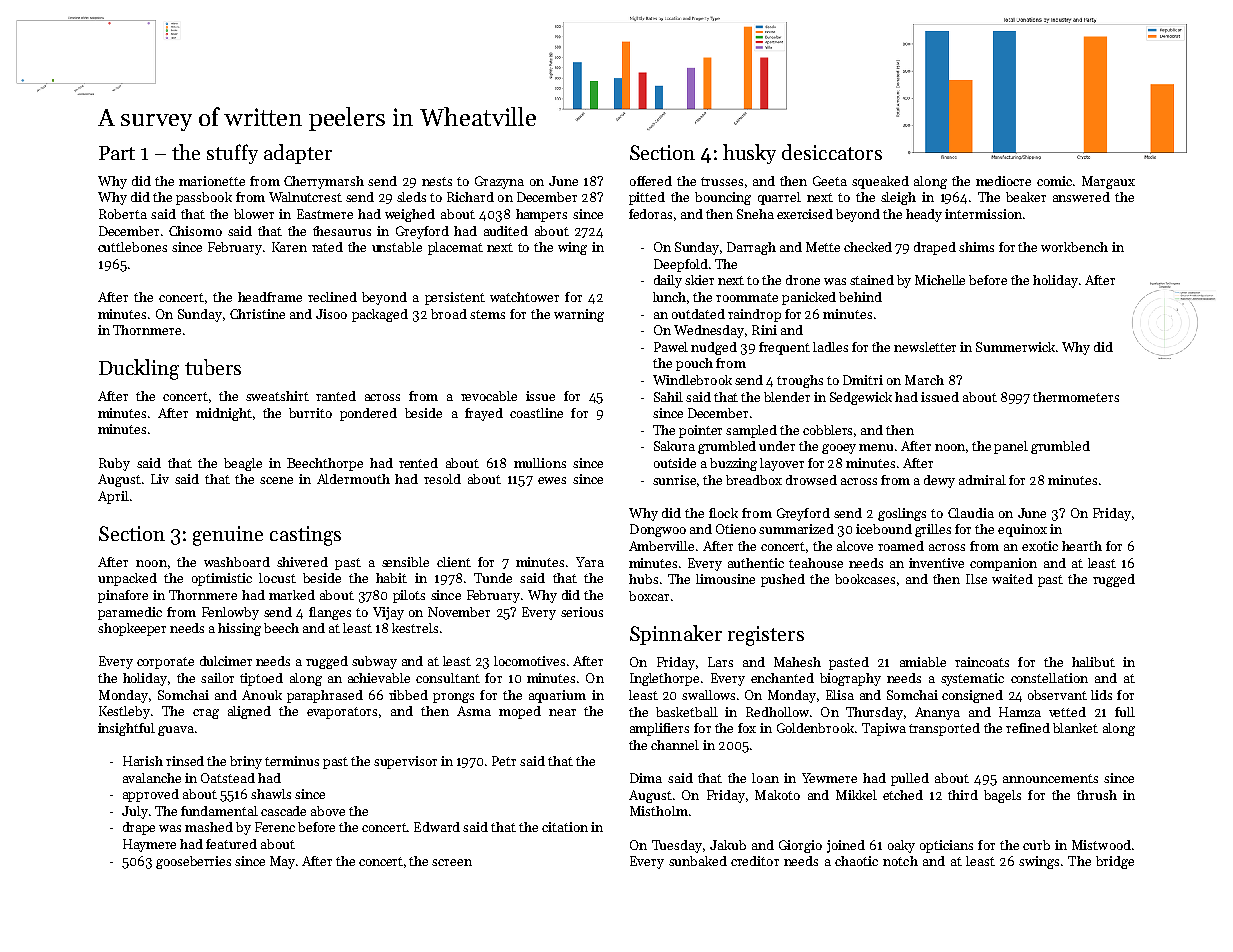 This document has width=1233, height=952. I want to click on thermometers, so click(1076, 397).
